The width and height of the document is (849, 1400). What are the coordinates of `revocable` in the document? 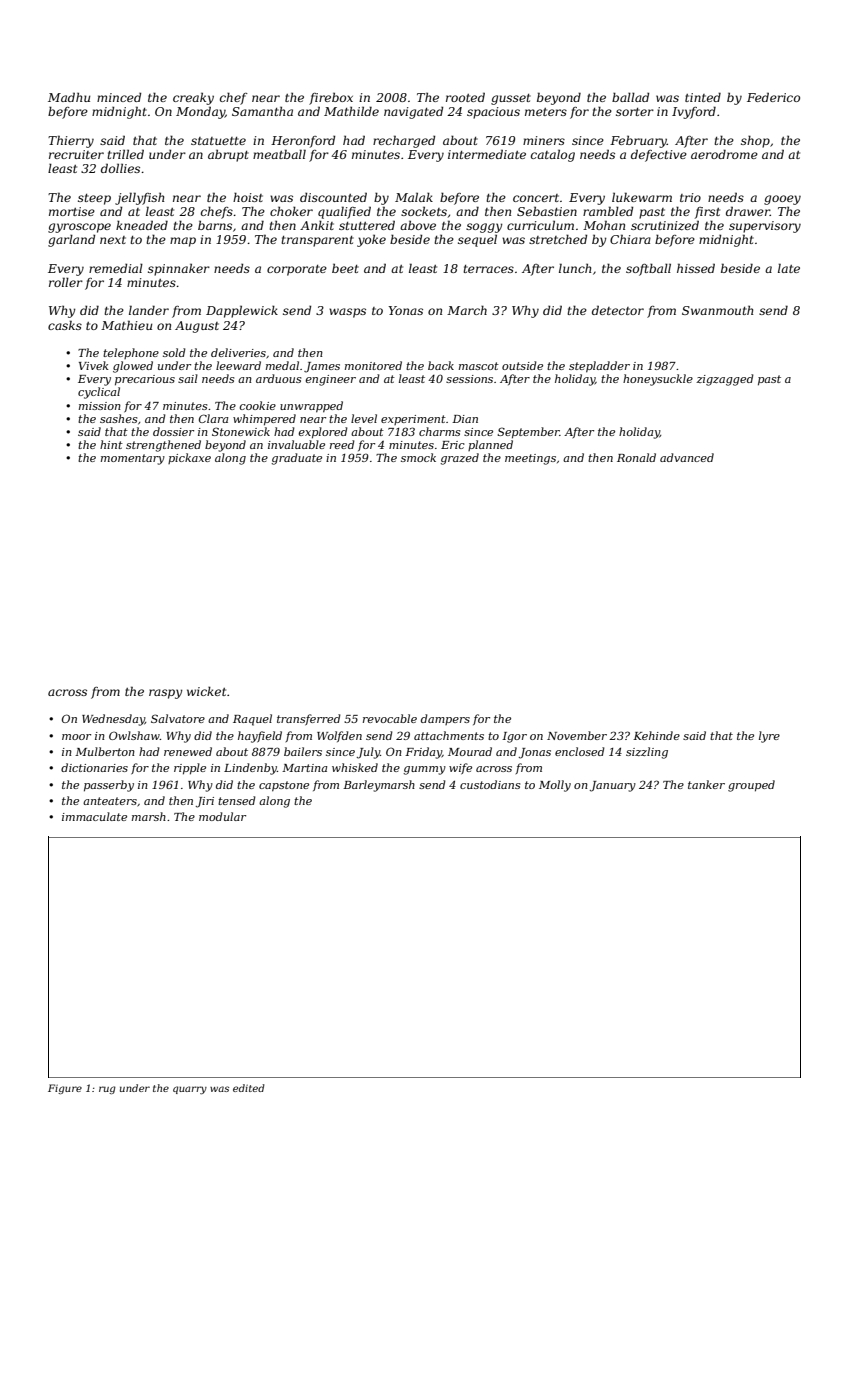 It's located at (390, 718).
